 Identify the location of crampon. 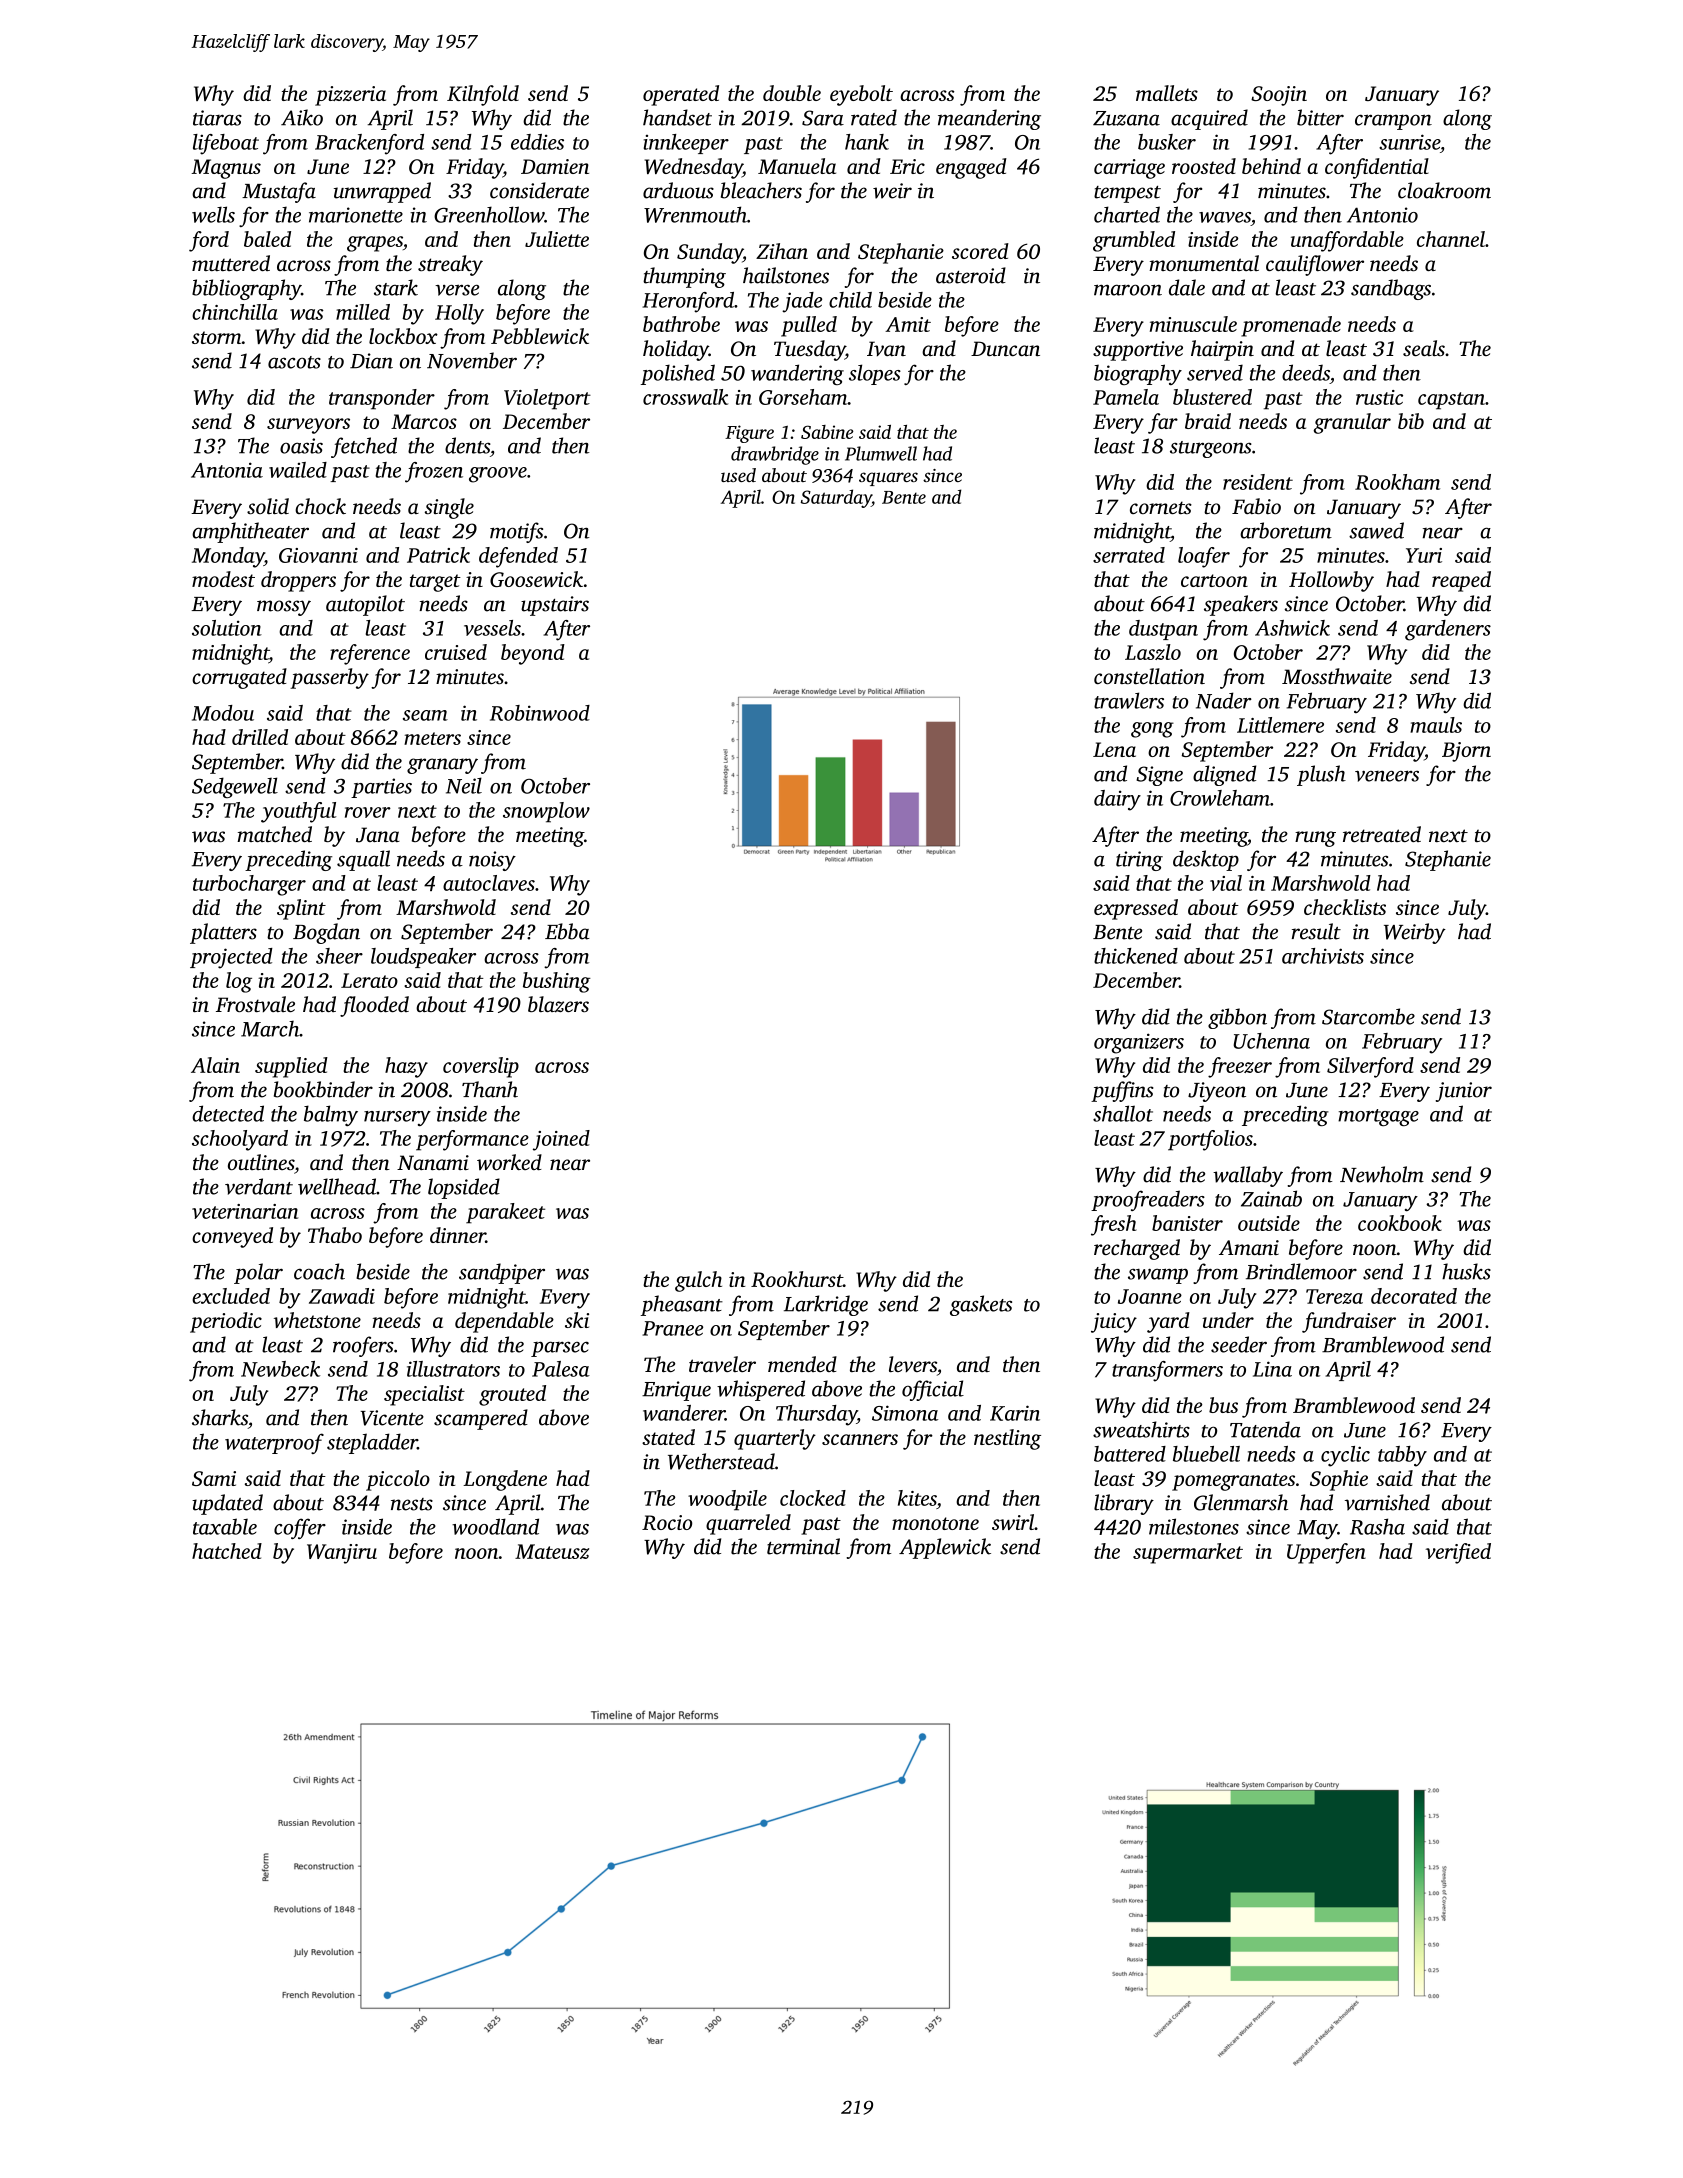
(1393, 122).
